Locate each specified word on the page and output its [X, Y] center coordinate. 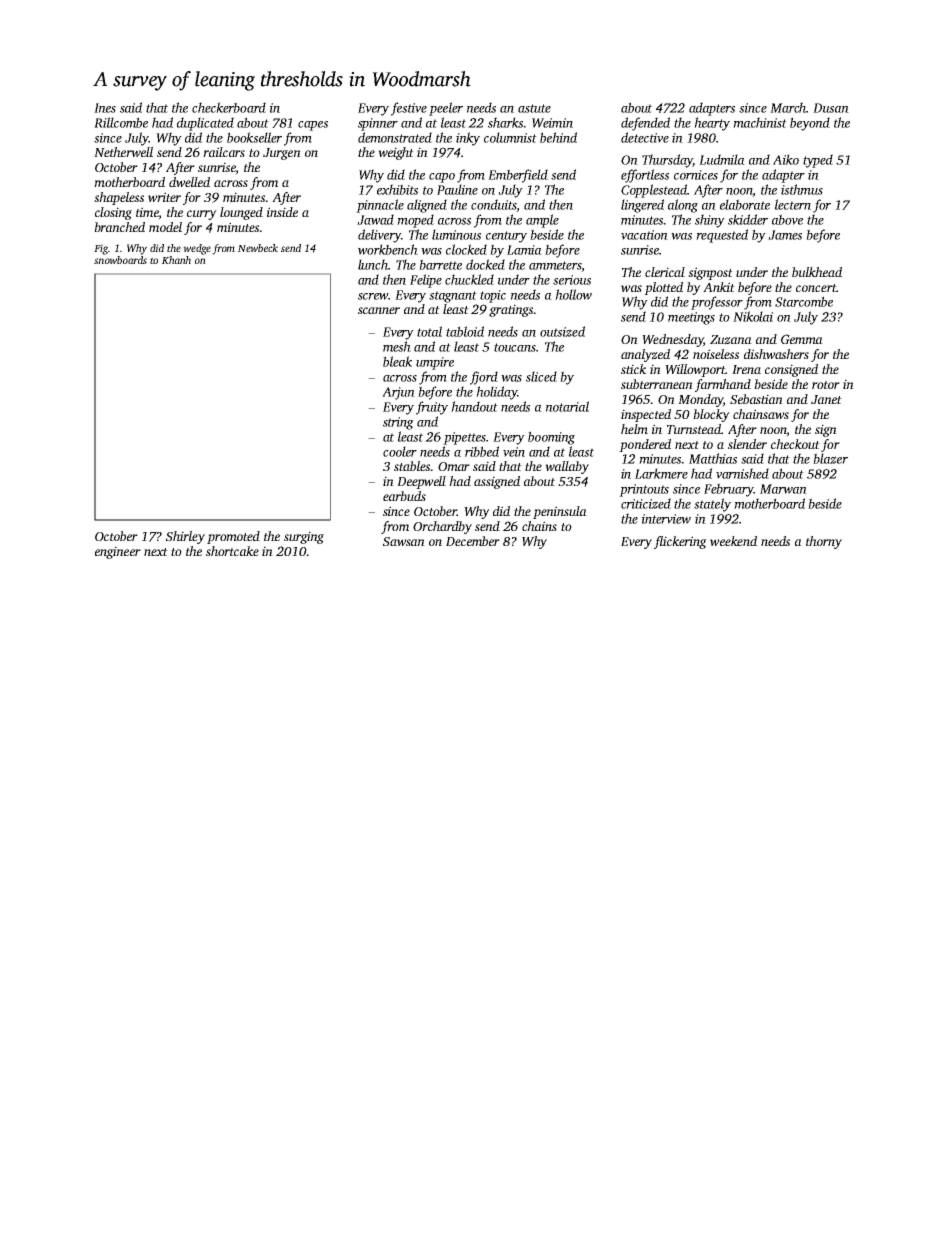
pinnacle [380, 206]
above [787, 219]
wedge [197, 249]
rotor [826, 385]
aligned [427, 206]
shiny [710, 221]
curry [202, 215]
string [398, 423]
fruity [432, 408]
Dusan [831, 108]
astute [534, 108]
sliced [541, 376]
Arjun [398, 393]
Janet [826, 399]
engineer [118, 552]
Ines [105, 108]
